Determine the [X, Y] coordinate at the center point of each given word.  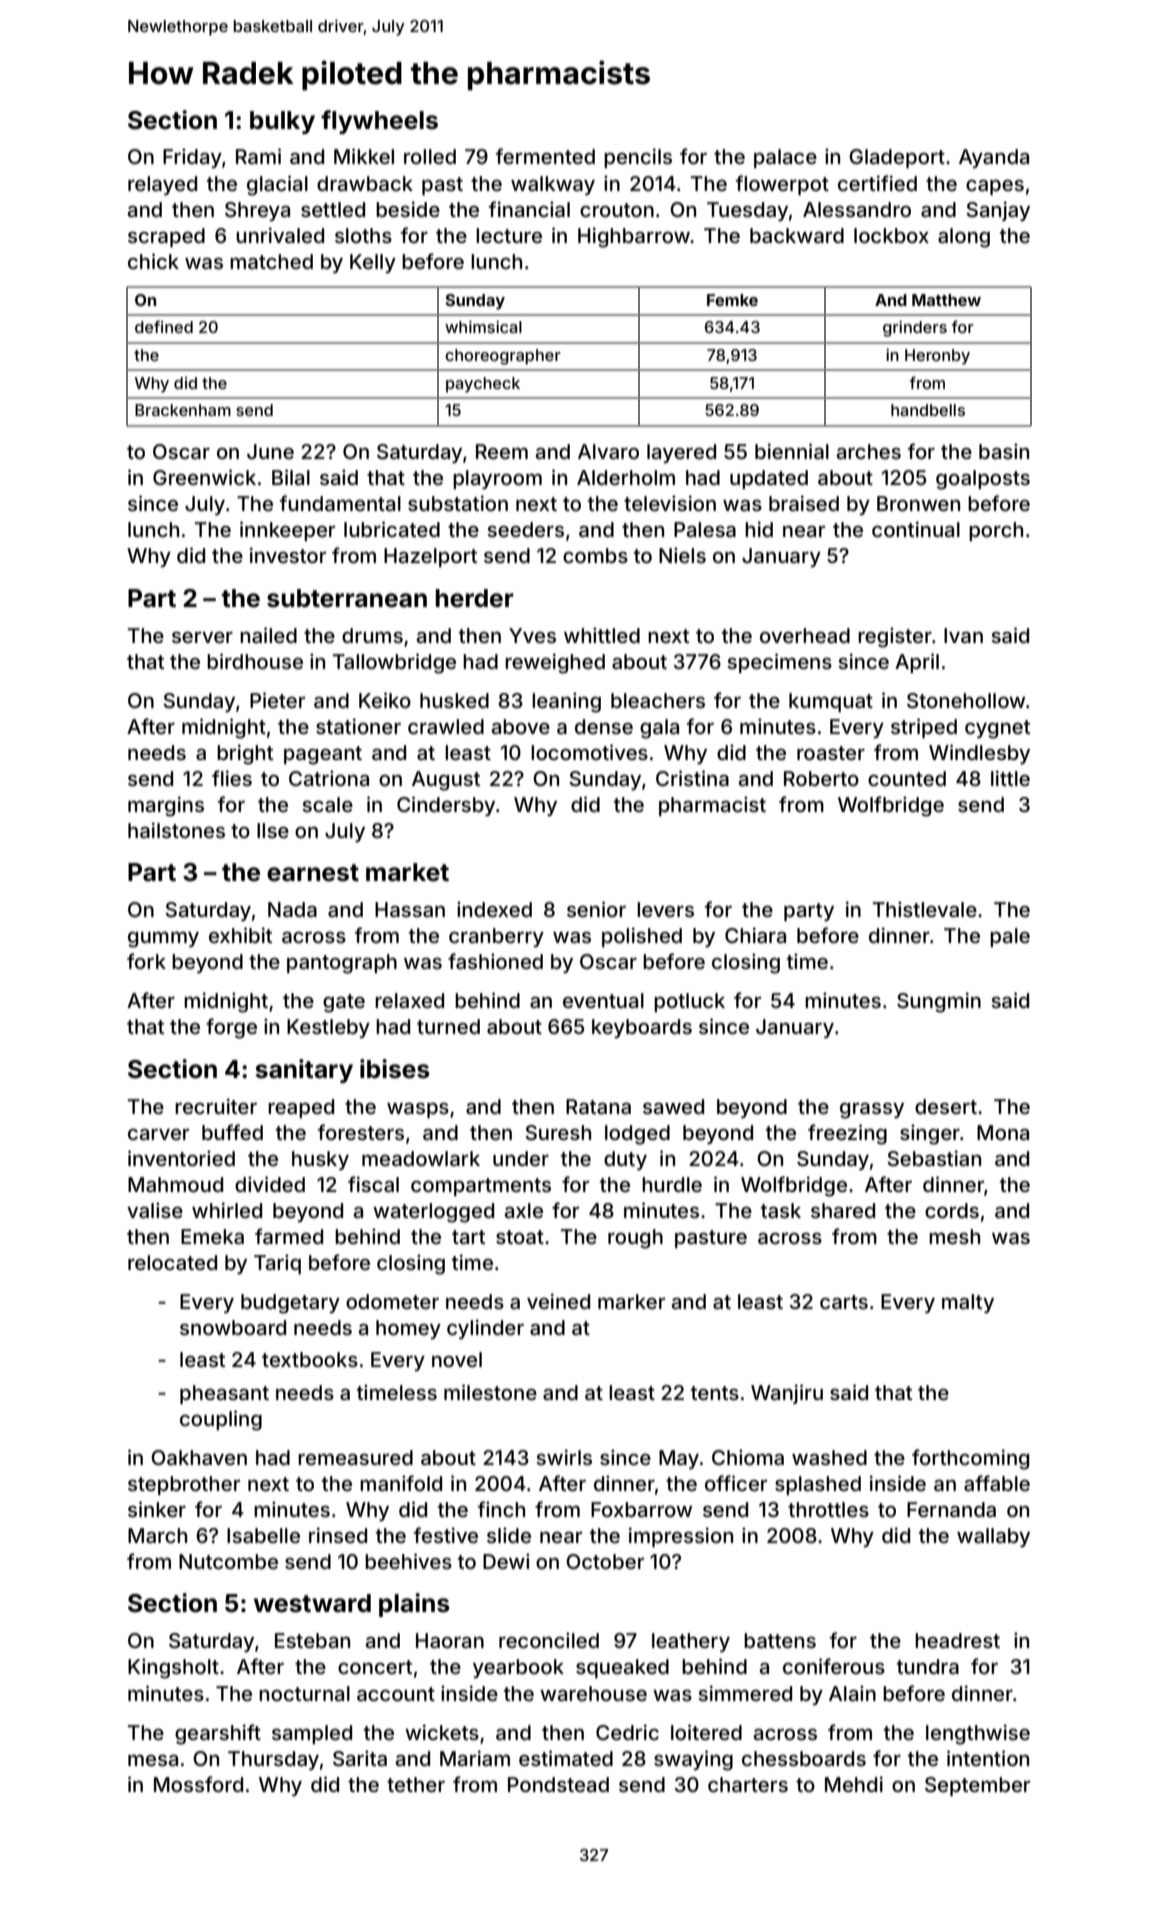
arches [869, 451]
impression [681, 1537]
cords [952, 1210]
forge [231, 1028]
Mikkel [364, 156]
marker [631, 1301]
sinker [157, 1509]
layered [681, 453]
